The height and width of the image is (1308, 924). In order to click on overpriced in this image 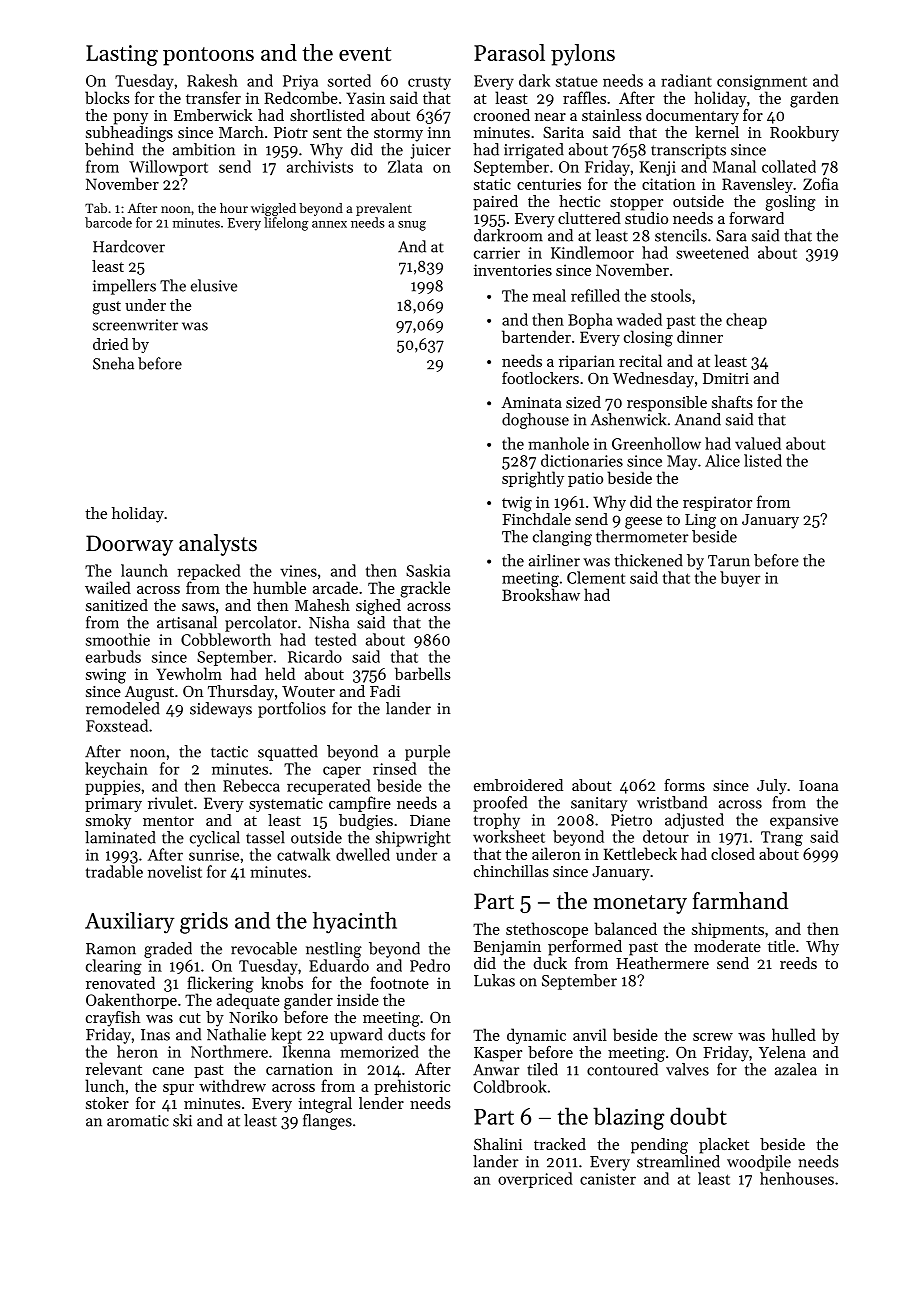, I will do `click(535, 1180)`.
